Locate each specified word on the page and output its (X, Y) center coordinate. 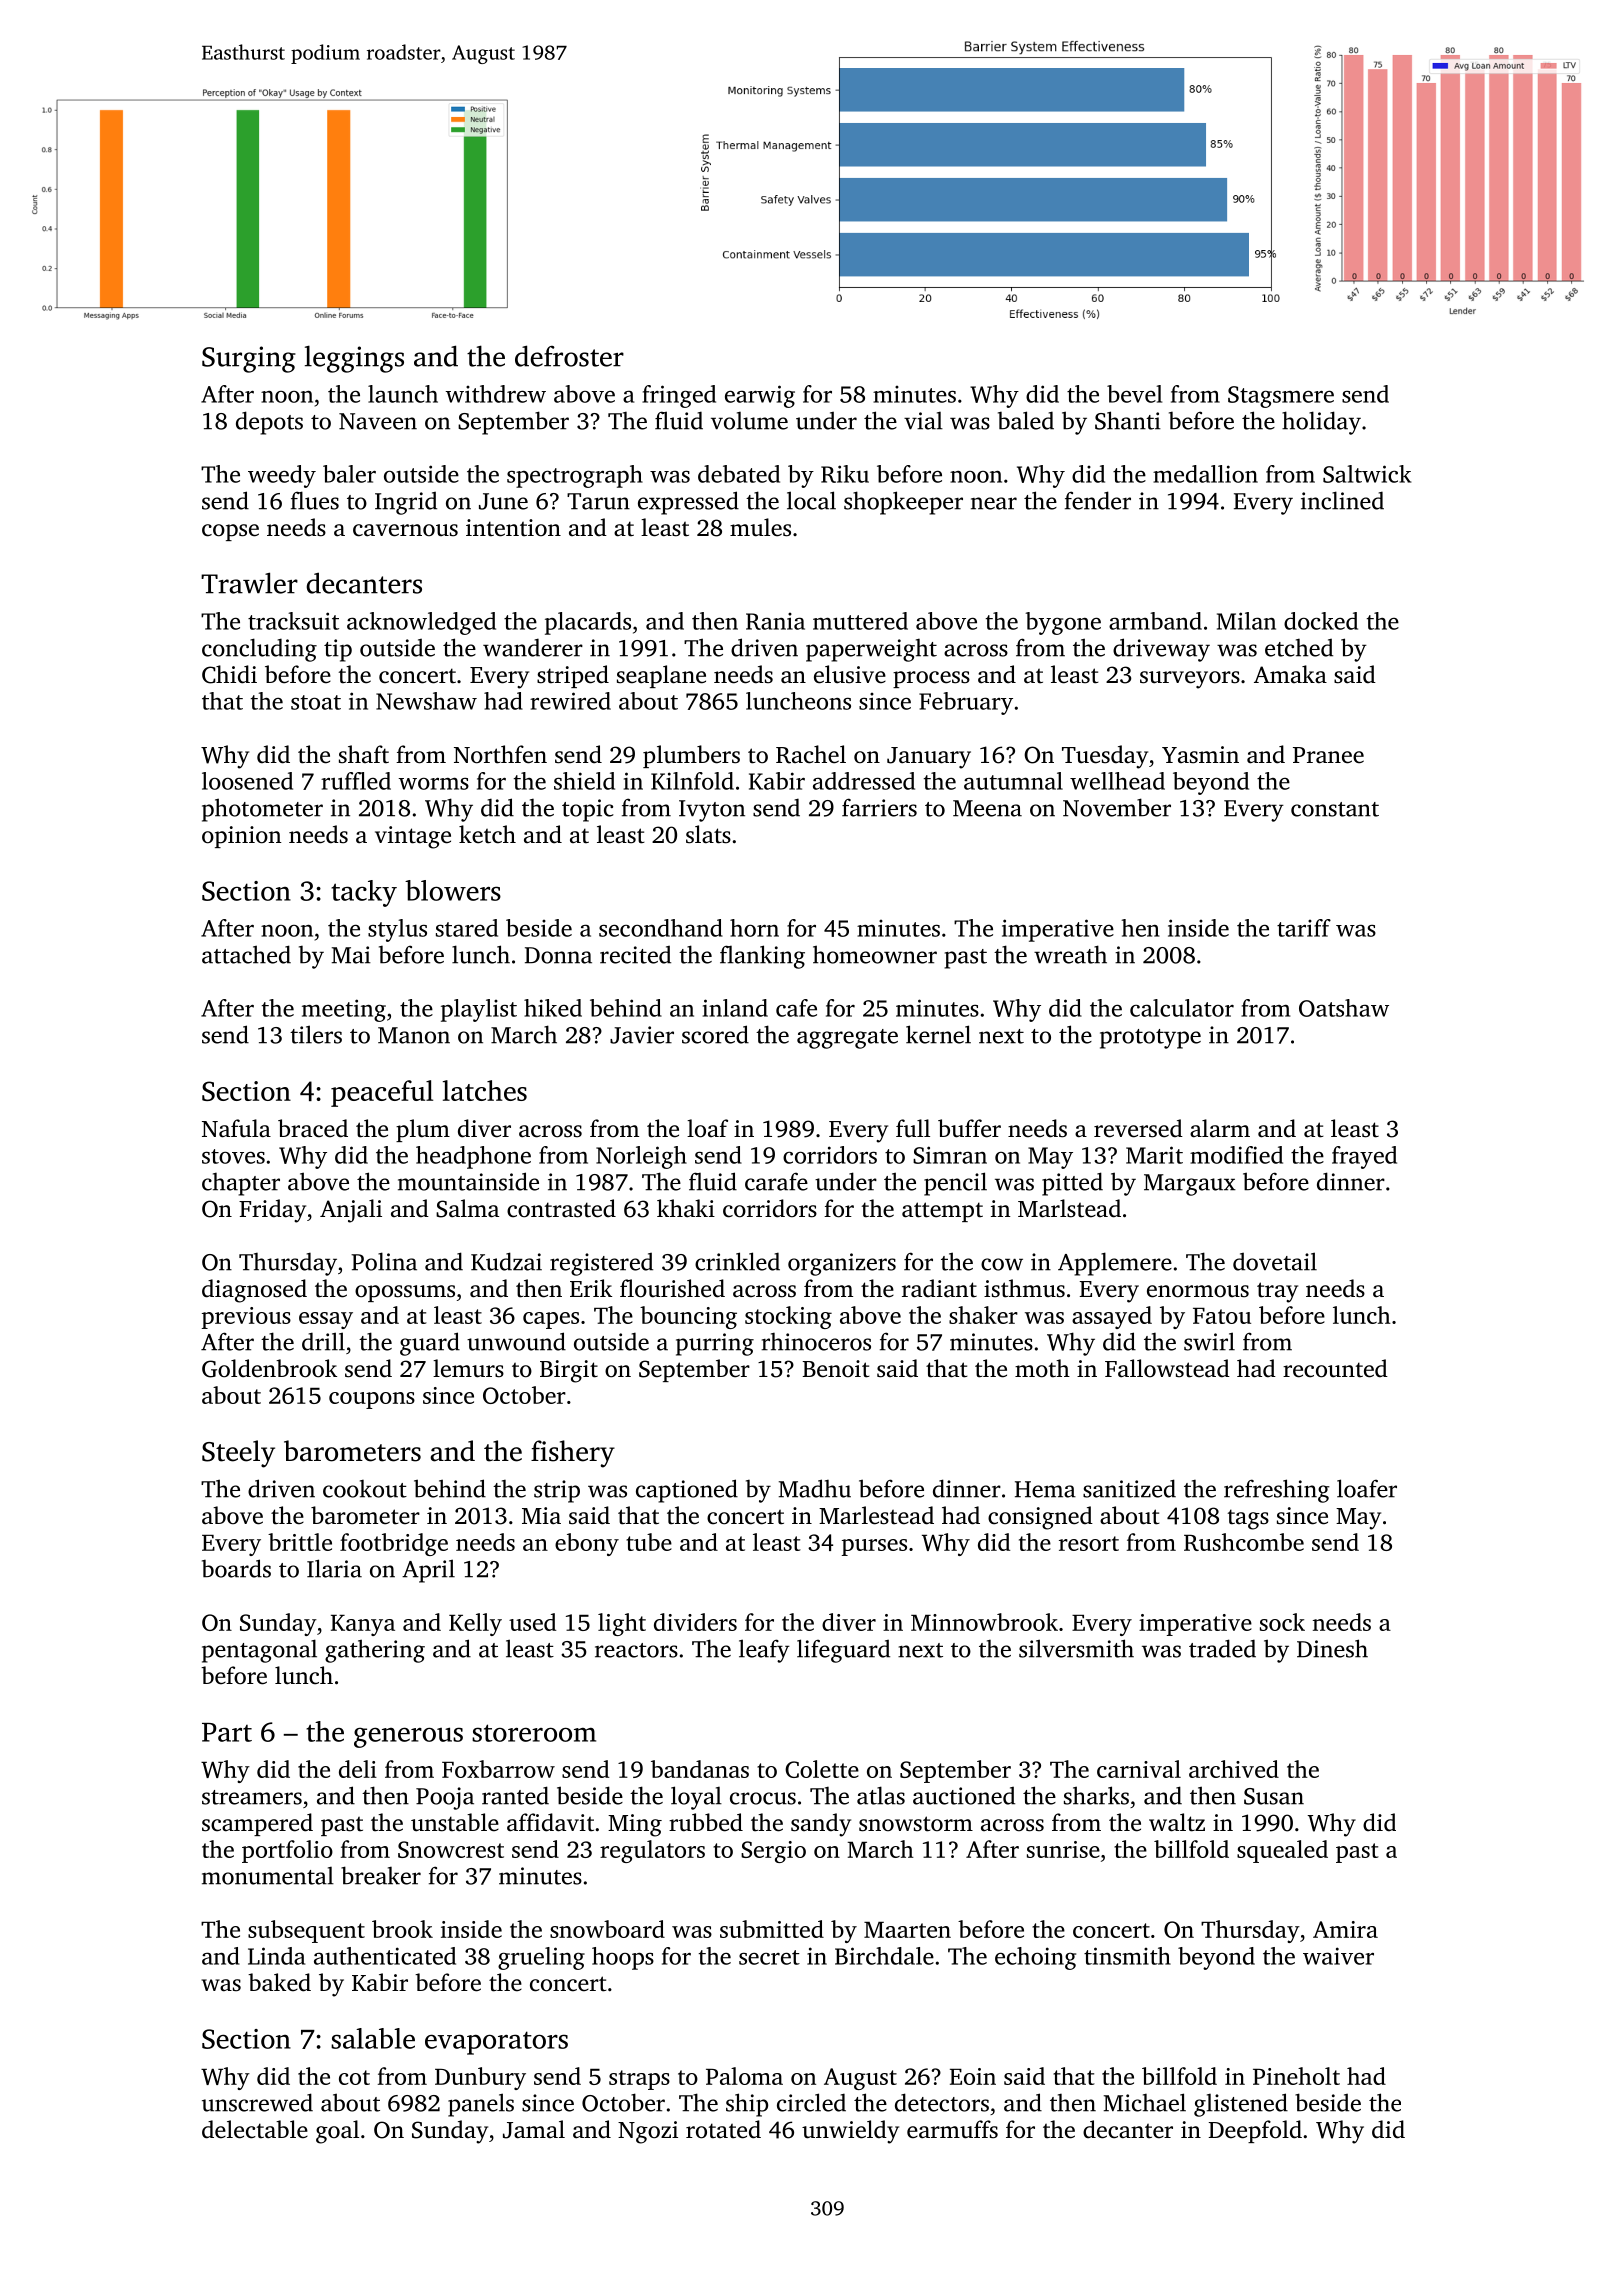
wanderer (533, 647)
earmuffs (952, 2129)
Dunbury (480, 2078)
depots (269, 423)
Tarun (598, 501)
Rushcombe (1244, 1542)
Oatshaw (1344, 1008)
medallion (1205, 474)
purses (874, 1547)
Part (227, 1732)
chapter (241, 1184)
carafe (776, 1182)
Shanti (1128, 420)
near (994, 503)
